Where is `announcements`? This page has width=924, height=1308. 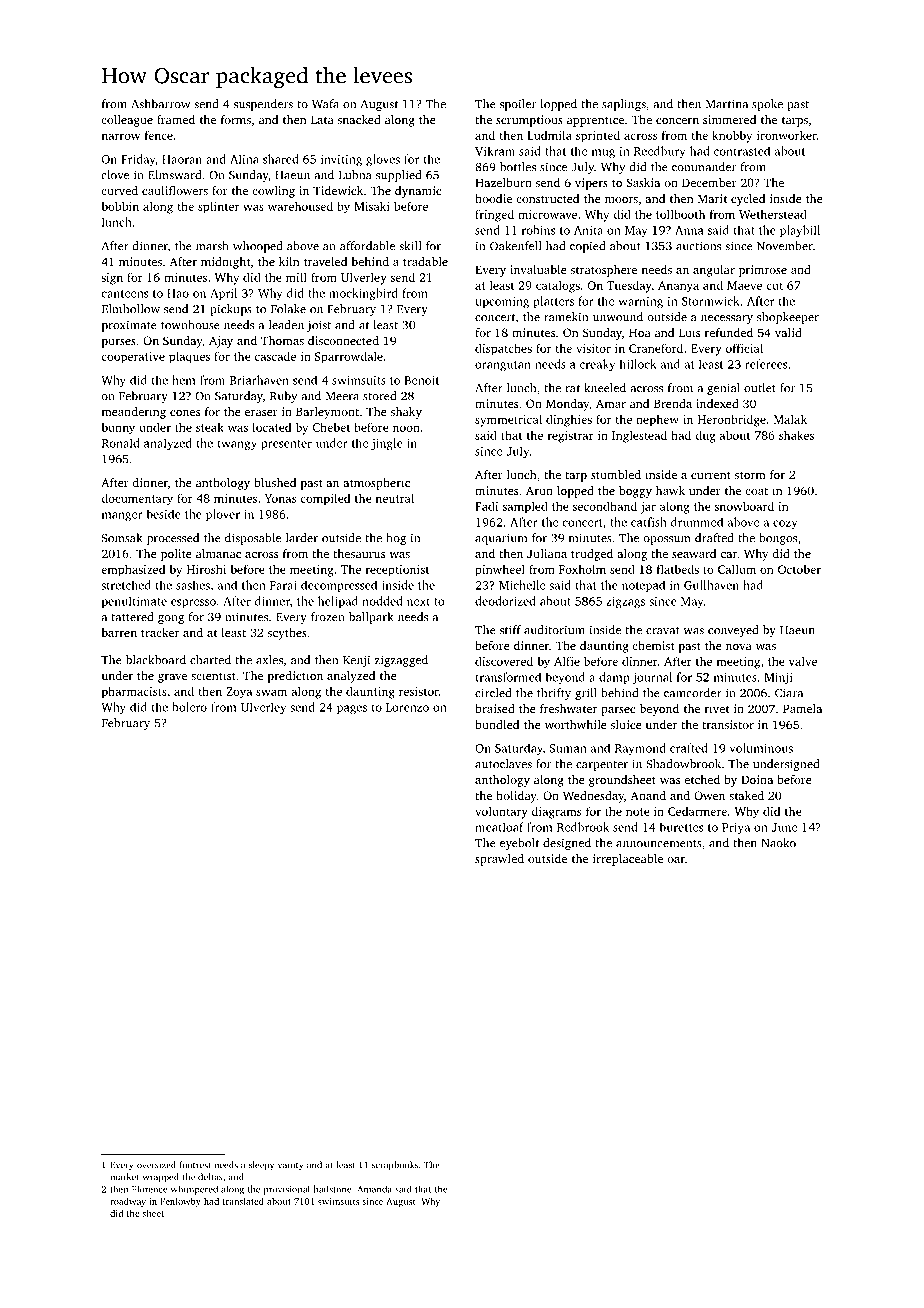 announcements is located at coordinates (659, 844).
